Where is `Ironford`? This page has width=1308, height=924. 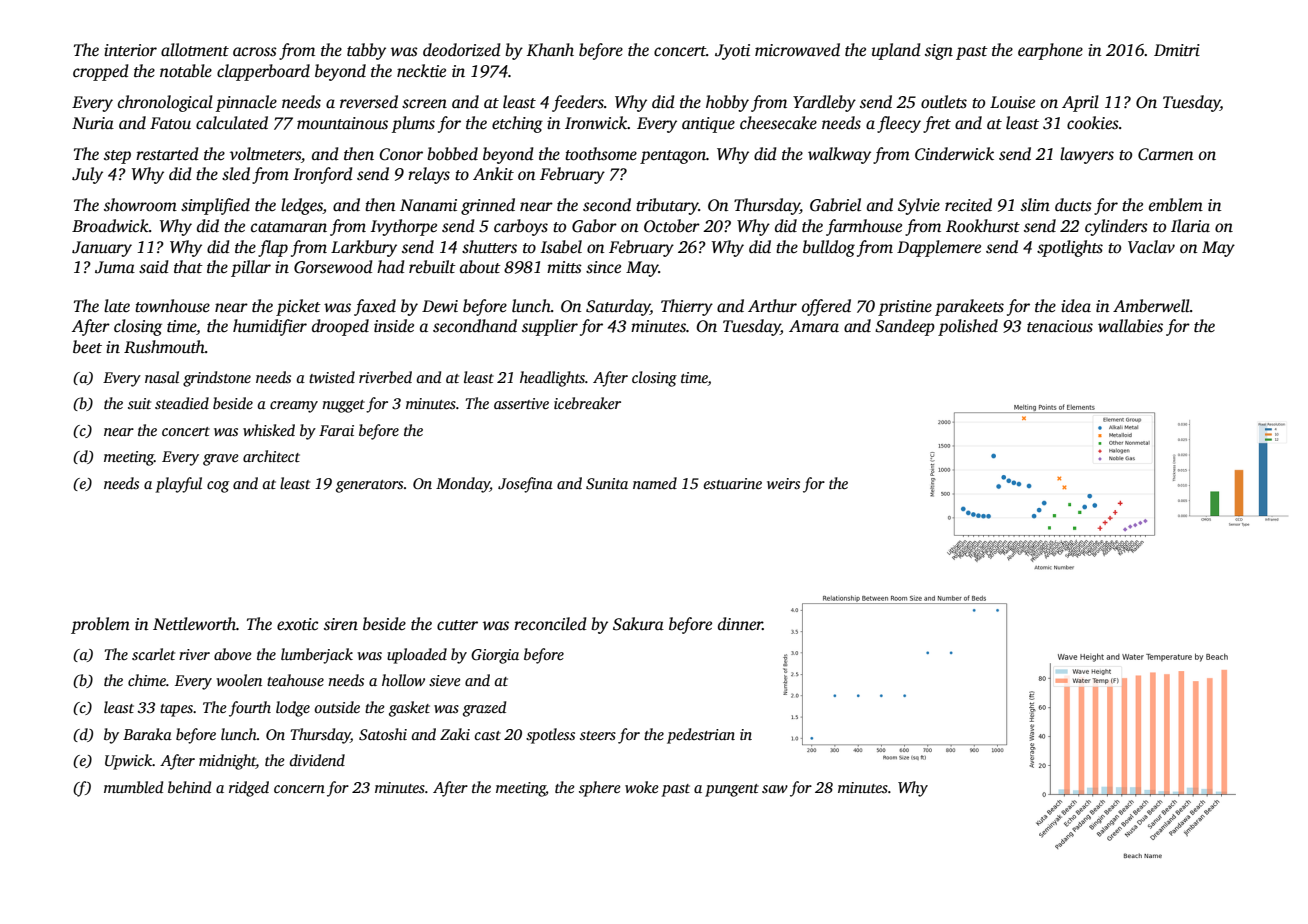
Ironford is located at coordinates (323, 175).
